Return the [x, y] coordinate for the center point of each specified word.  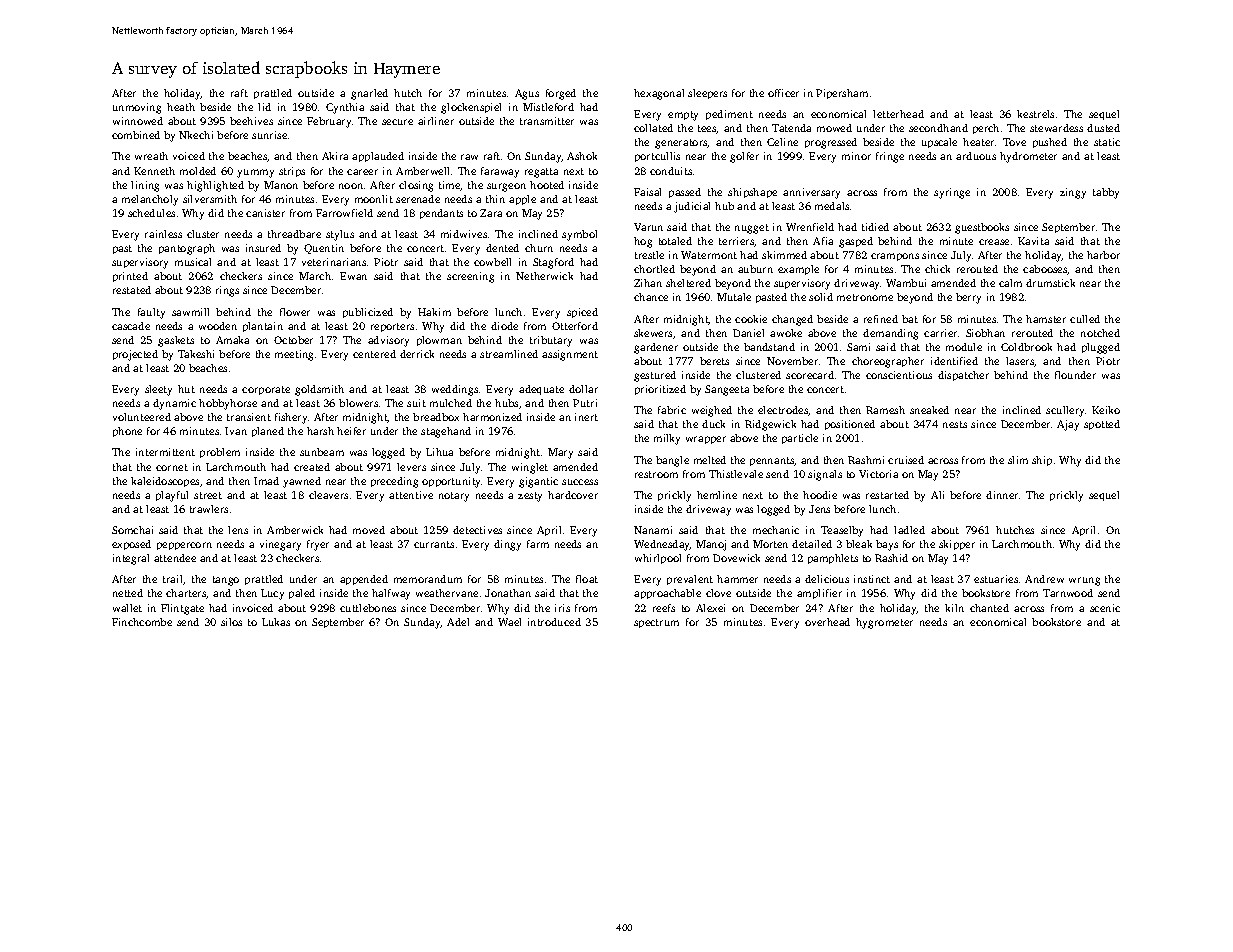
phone [127, 432]
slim [1018, 460]
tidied [875, 227]
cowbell [492, 262]
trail [173, 580]
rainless [163, 234]
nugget [752, 229]
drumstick [1050, 283]
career [362, 172]
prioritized [660, 390]
